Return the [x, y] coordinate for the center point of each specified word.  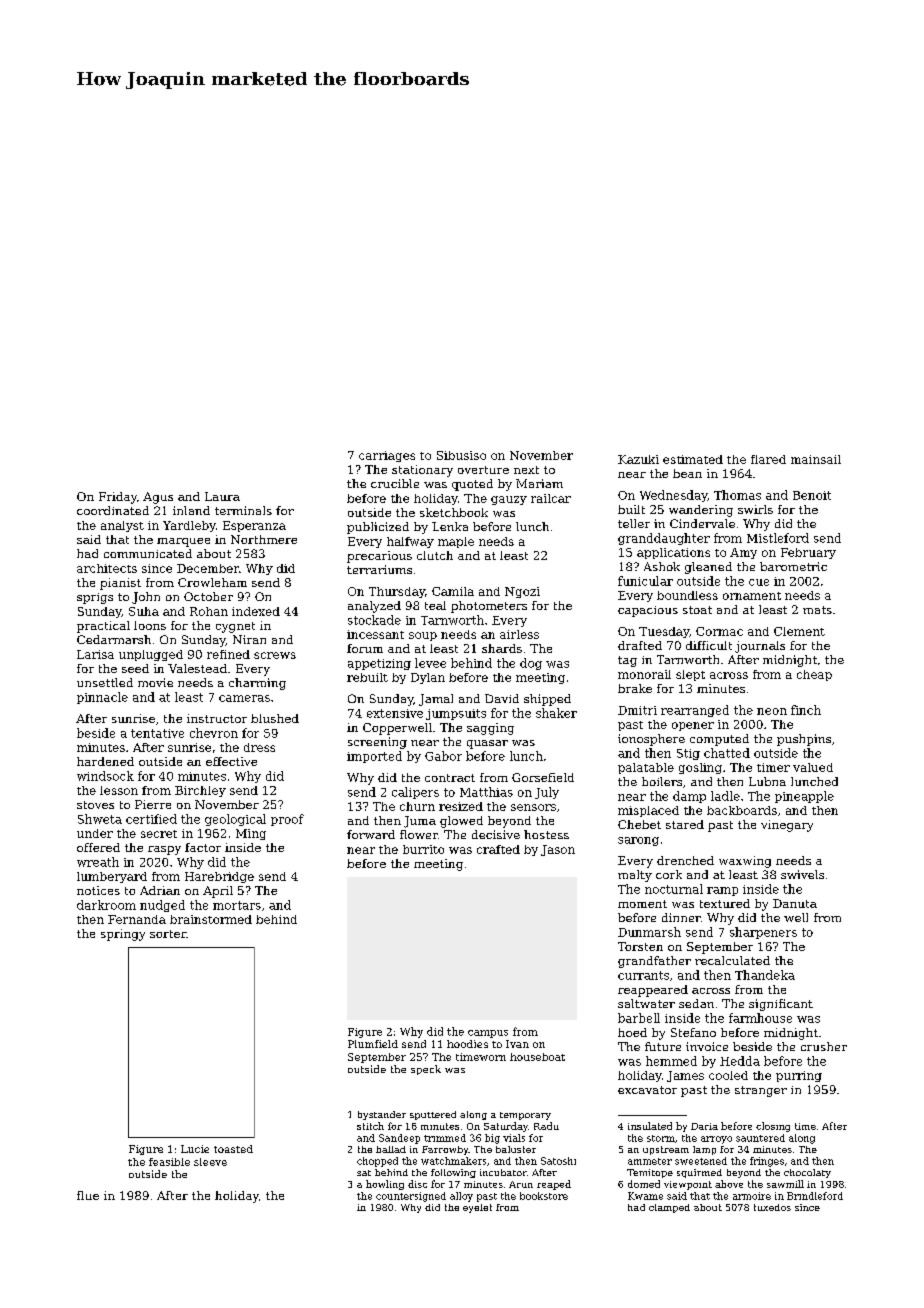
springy [123, 935]
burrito [423, 849]
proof [287, 820]
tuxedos [772, 1207]
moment [642, 904]
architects [107, 568]
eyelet [477, 1208]
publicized [378, 528]
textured [725, 903]
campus [488, 1034]
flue [88, 1195]
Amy [743, 553]
